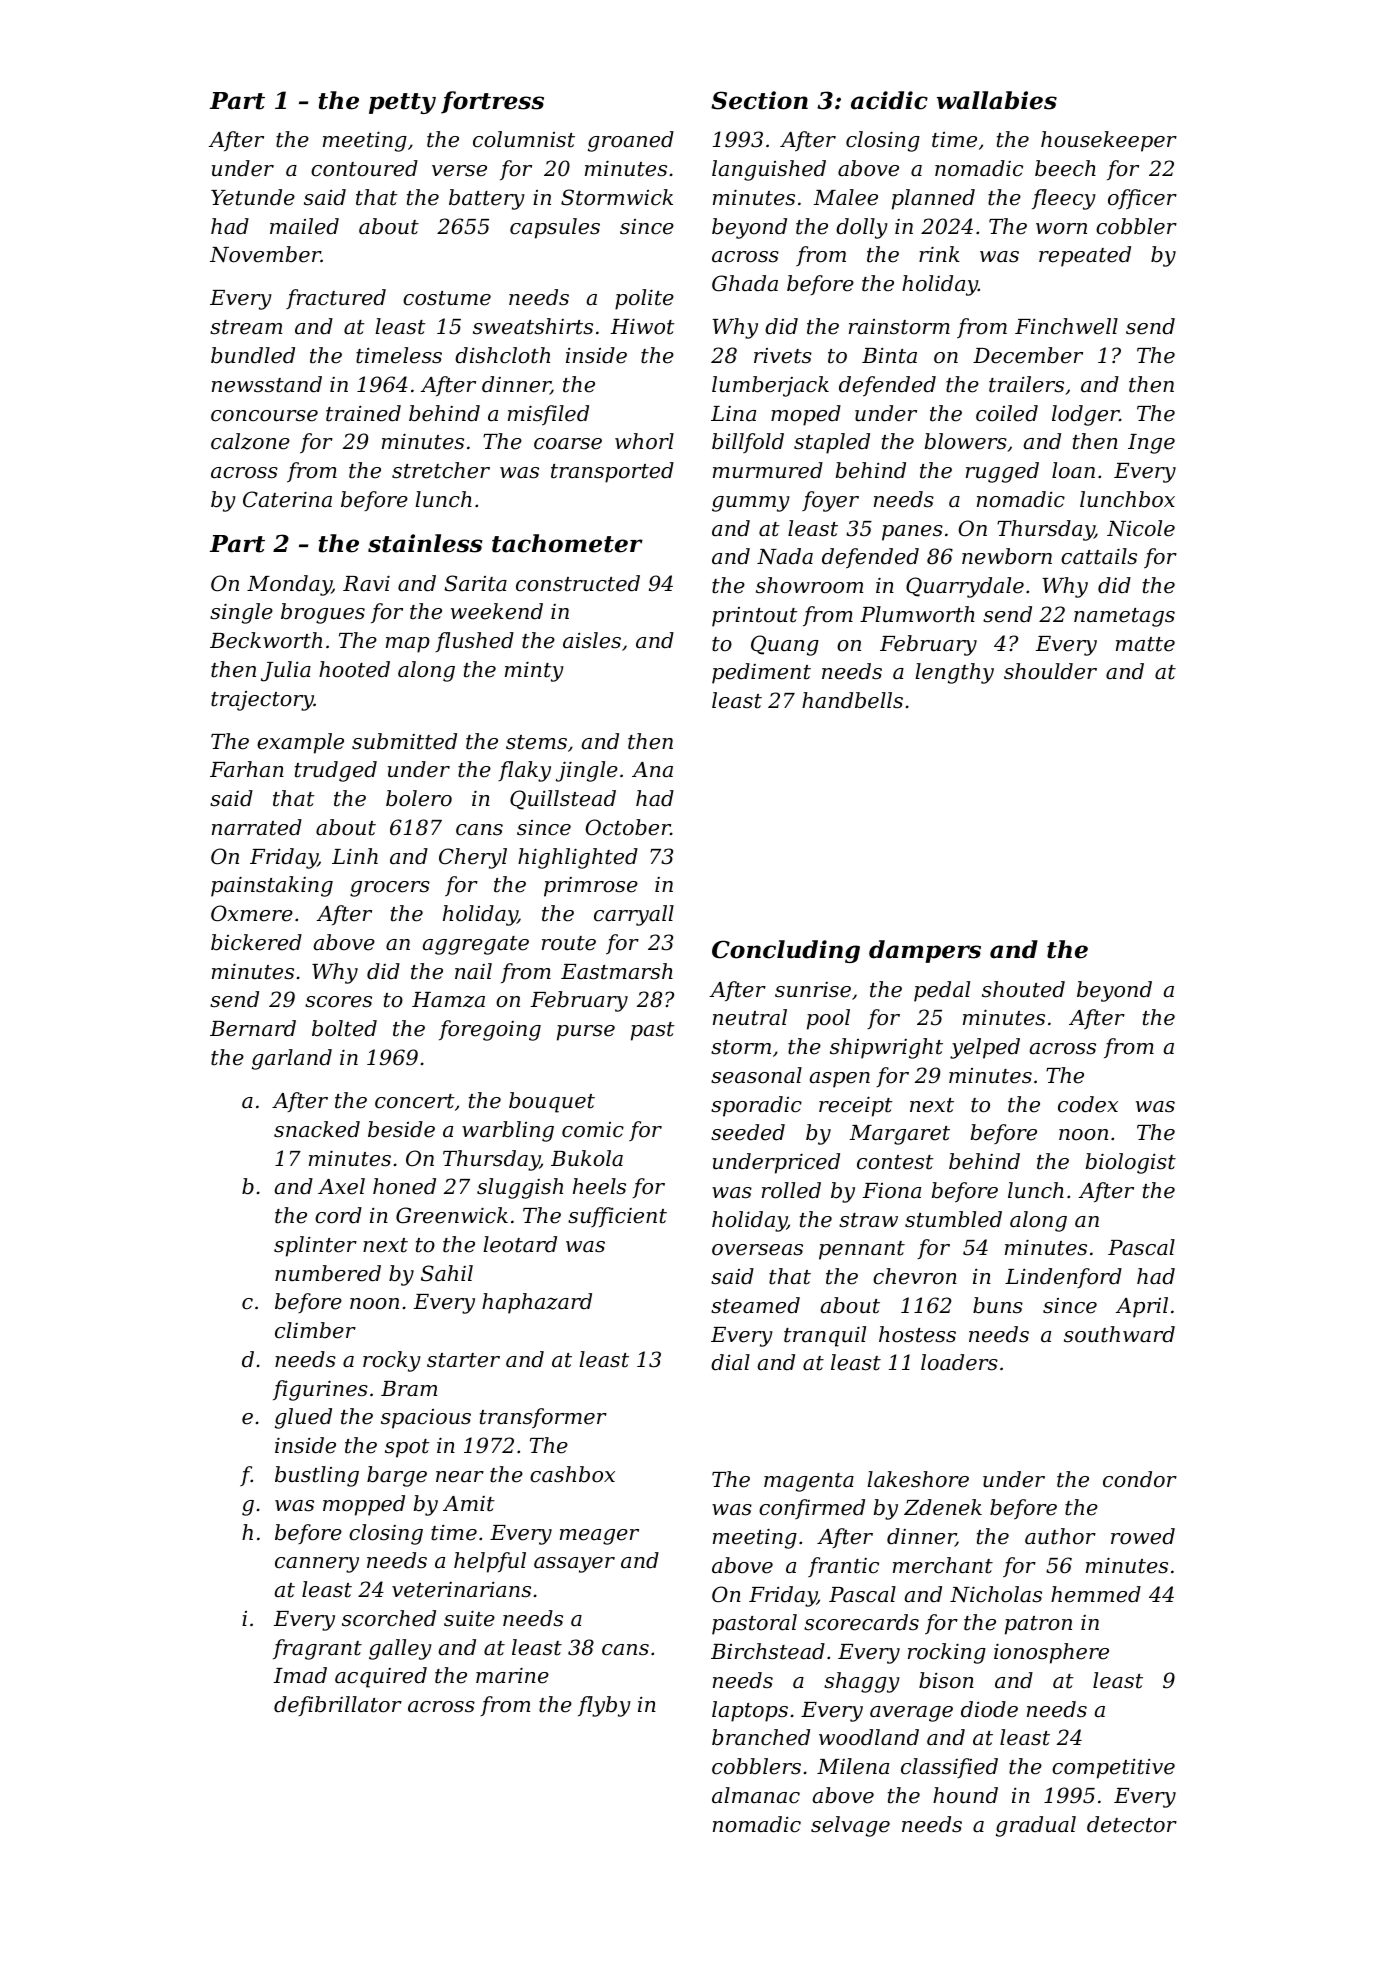  Describe the element at coordinates (748, 443) in the image. I see `billfold` at that location.
